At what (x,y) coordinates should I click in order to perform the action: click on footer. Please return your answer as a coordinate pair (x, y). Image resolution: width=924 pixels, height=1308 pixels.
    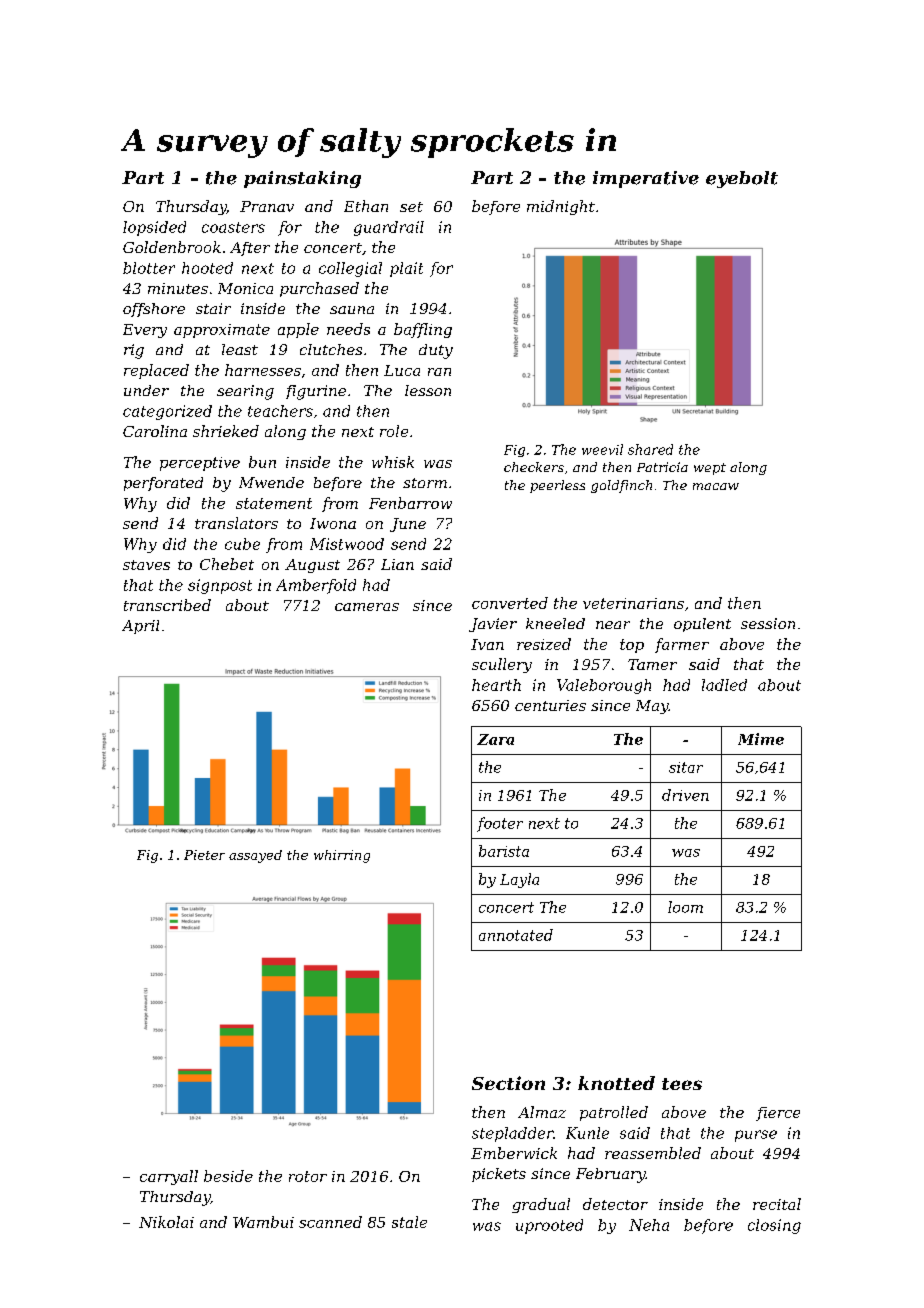
    Looking at the image, I should click on (500, 824).
